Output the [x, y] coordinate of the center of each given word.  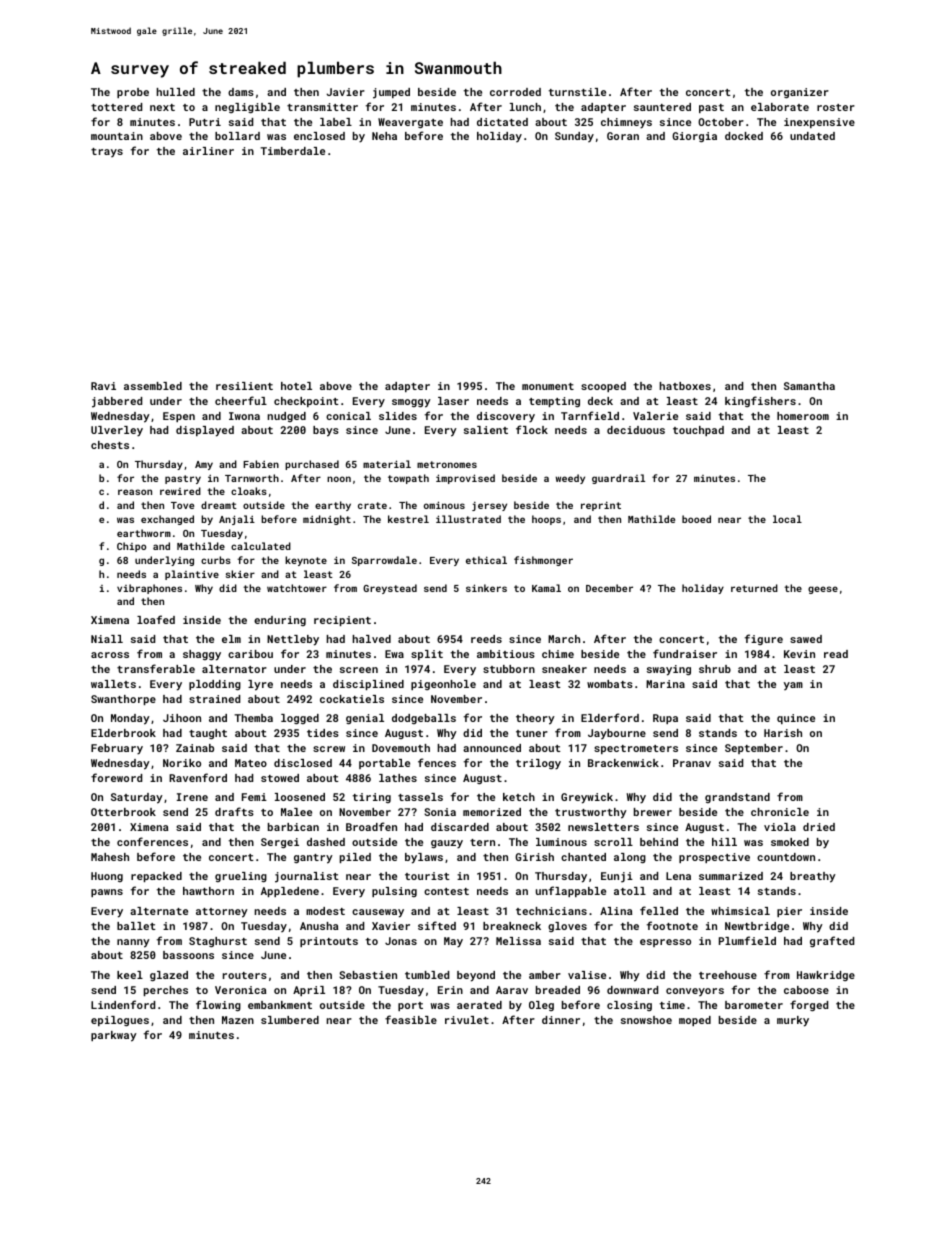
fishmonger [543, 561]
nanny [133, 943]
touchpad [698, 431]
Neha [384, 136]
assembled [153, 386]
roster [836, 107]
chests [110, 445]
